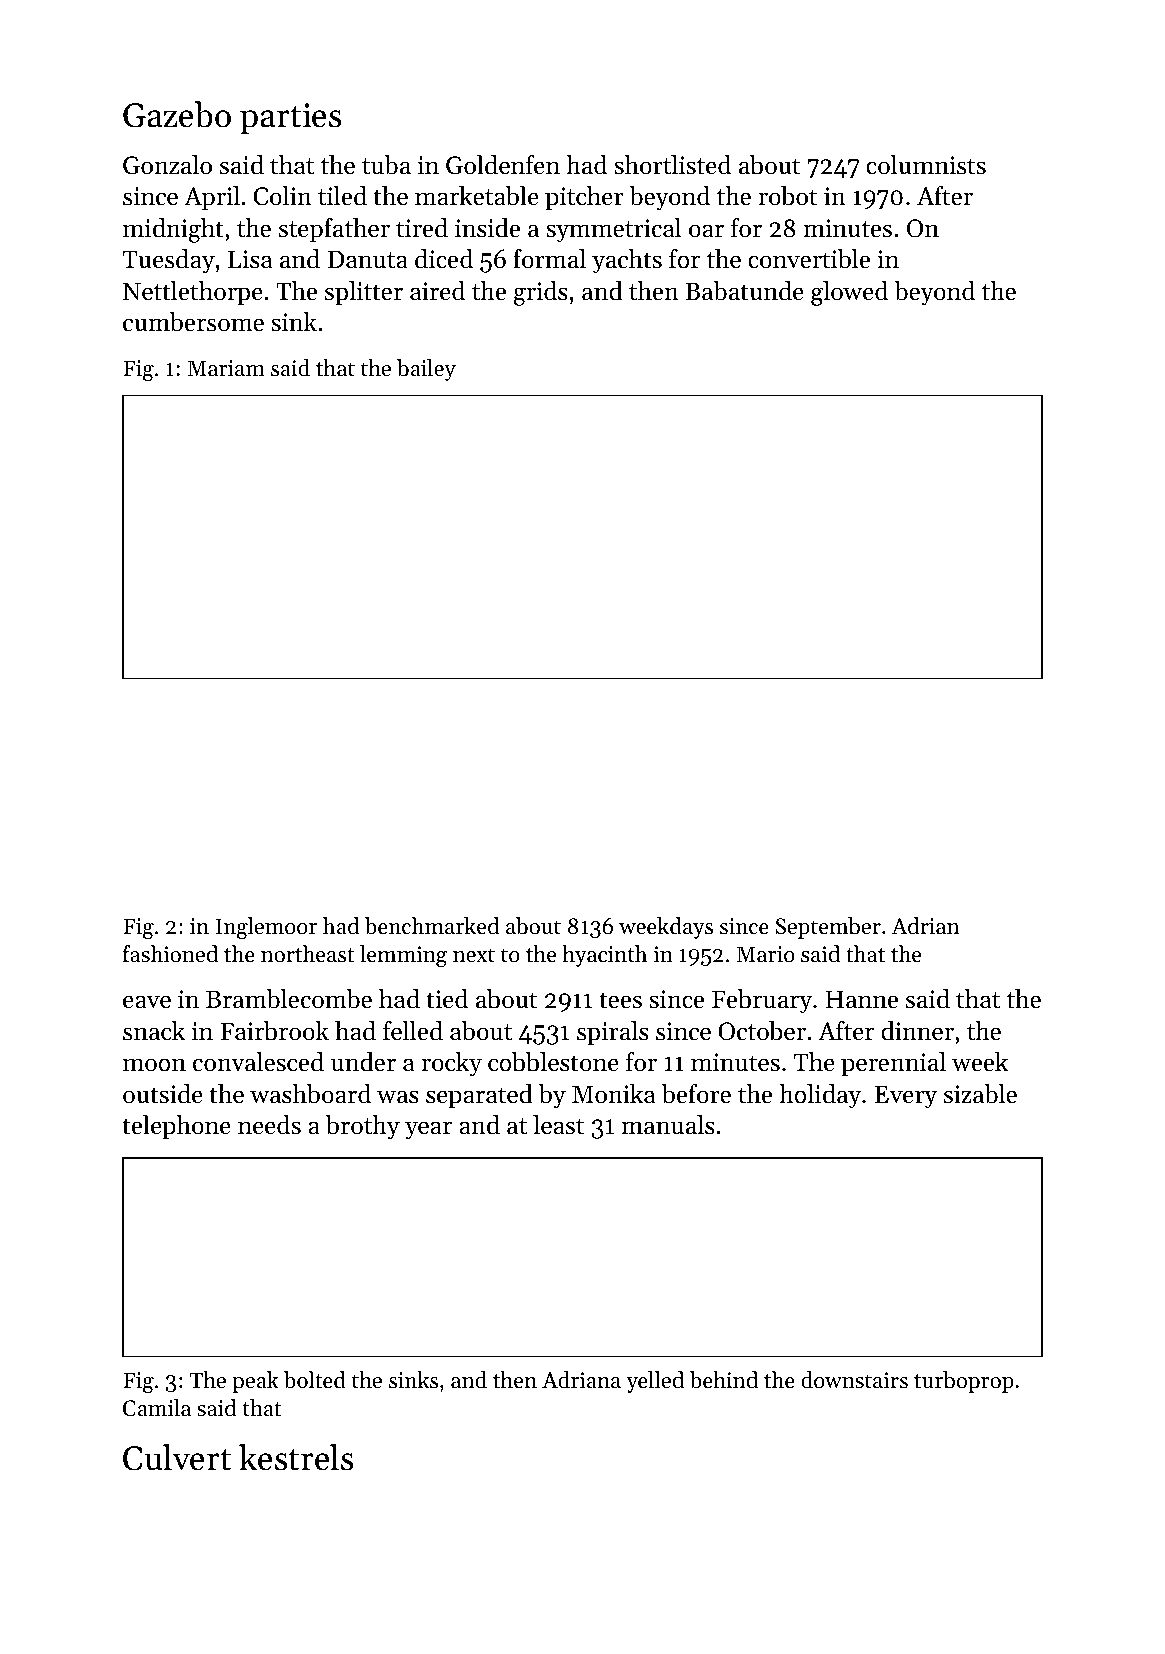 The image size is (1165, 1654). Describe the element at coordinates (426, 370) in the page. I see `bailey` at that location.
